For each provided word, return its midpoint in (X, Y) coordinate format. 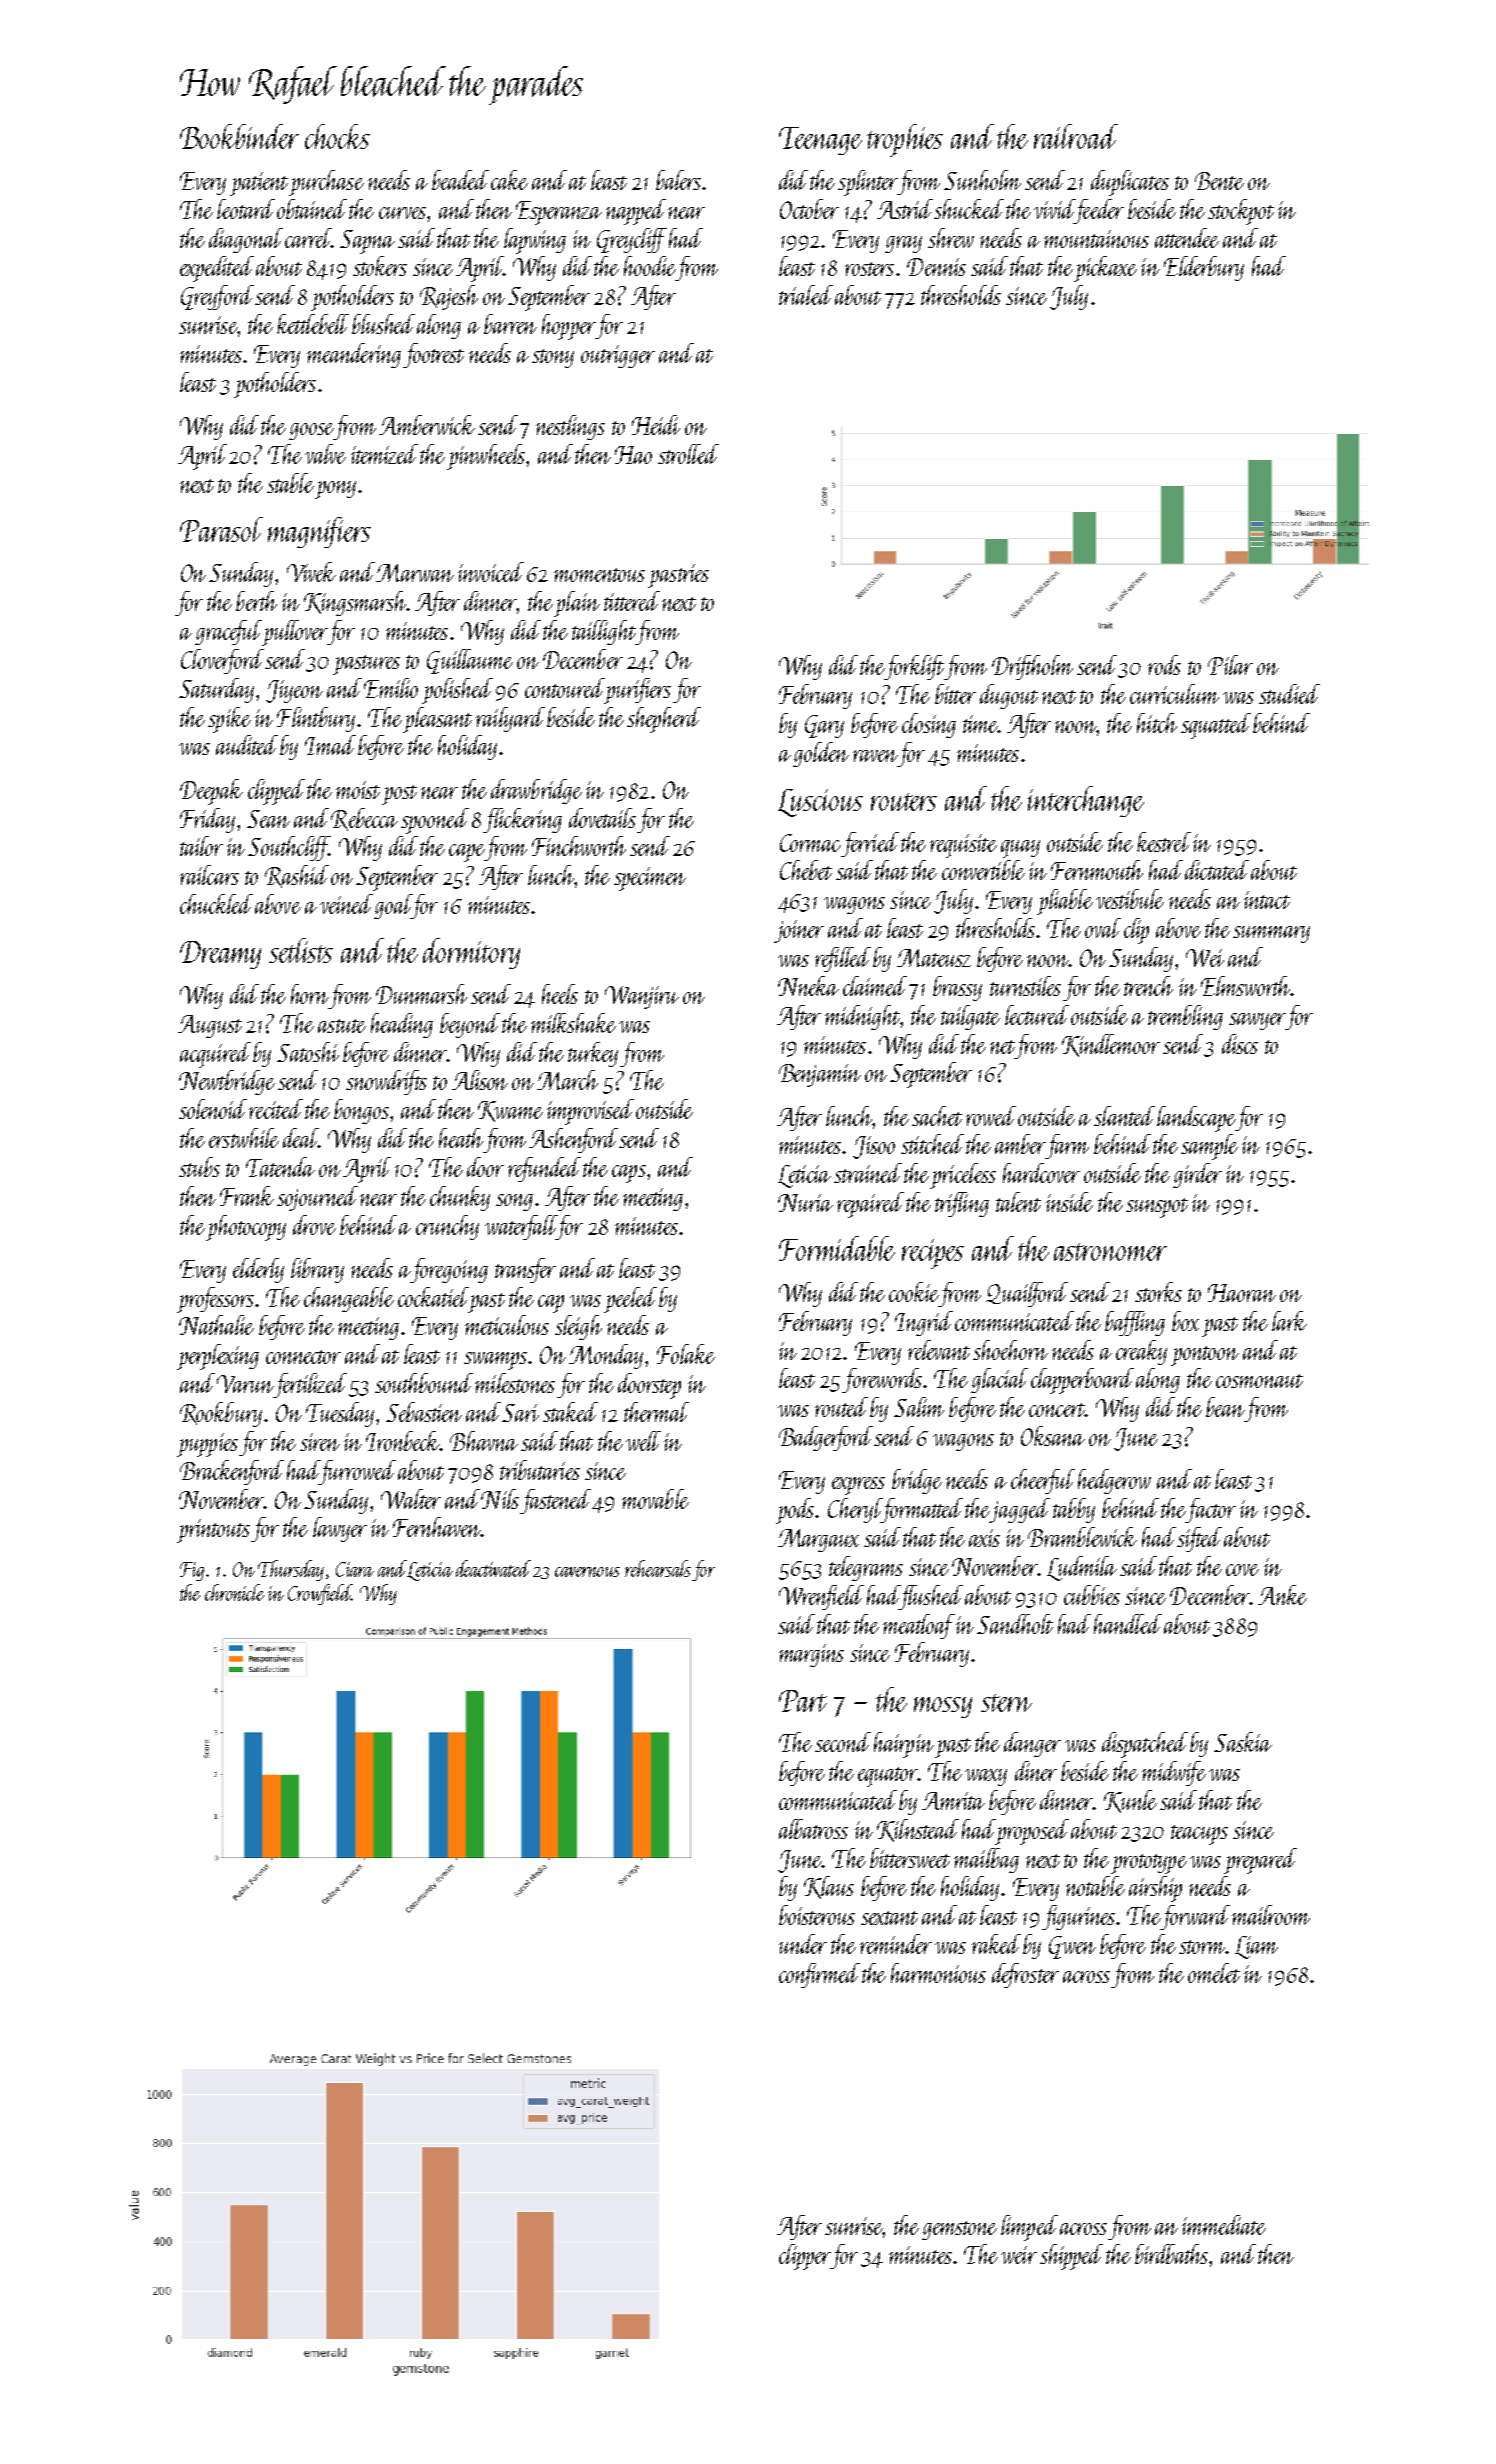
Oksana (1053, 1436)
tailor (201, 846)
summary (1271, 934)
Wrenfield (821, 1597)
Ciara (355, 1569)
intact (1267, 900)
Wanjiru (642, 997)
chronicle (234, 1592)
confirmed (819, 1975)
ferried (870, 844)
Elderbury (1204, 268)
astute (342, 1026)
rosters (869, 269)
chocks (337, 136)
